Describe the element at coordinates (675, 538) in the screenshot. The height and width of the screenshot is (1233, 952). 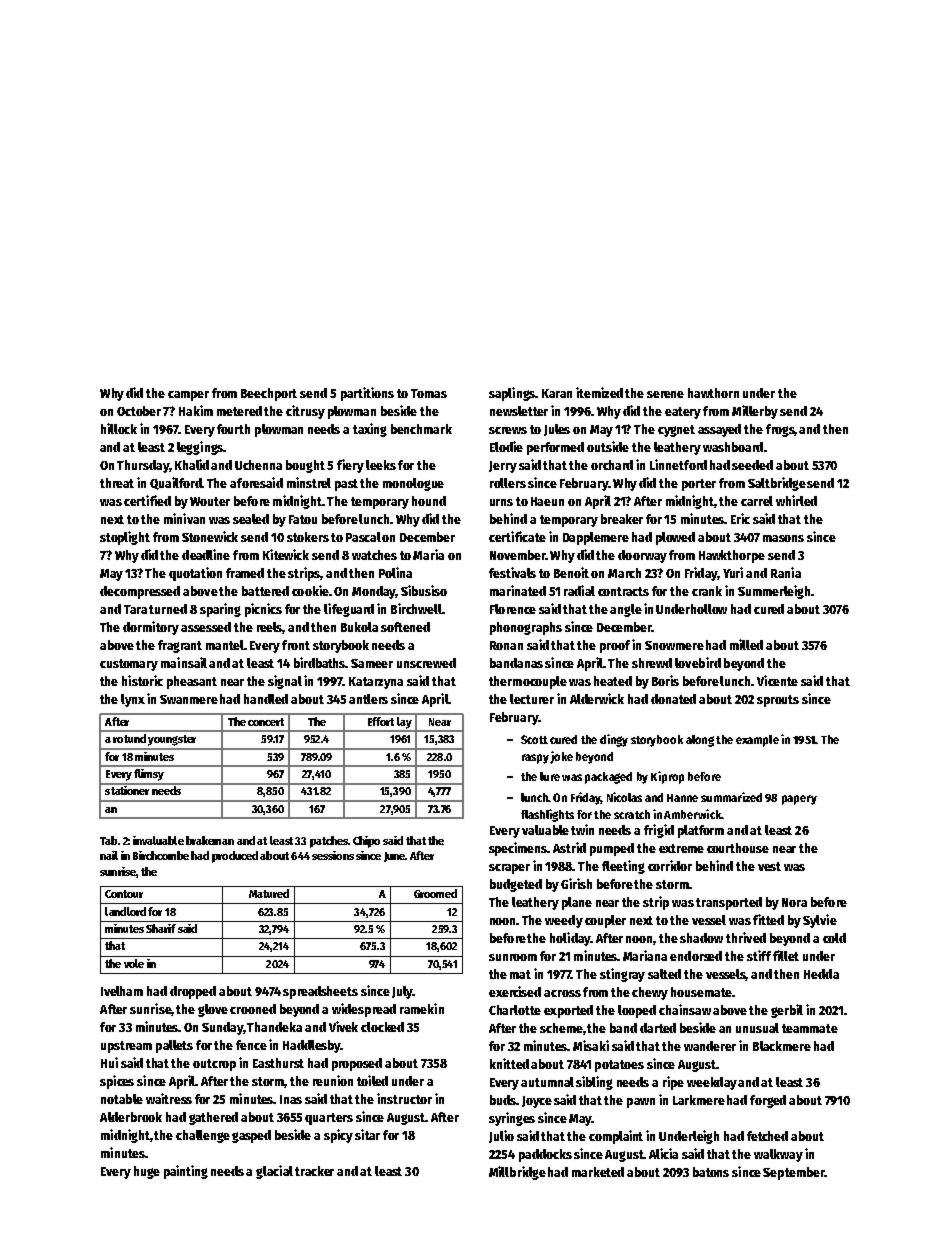
I see `plowed` at that location.
